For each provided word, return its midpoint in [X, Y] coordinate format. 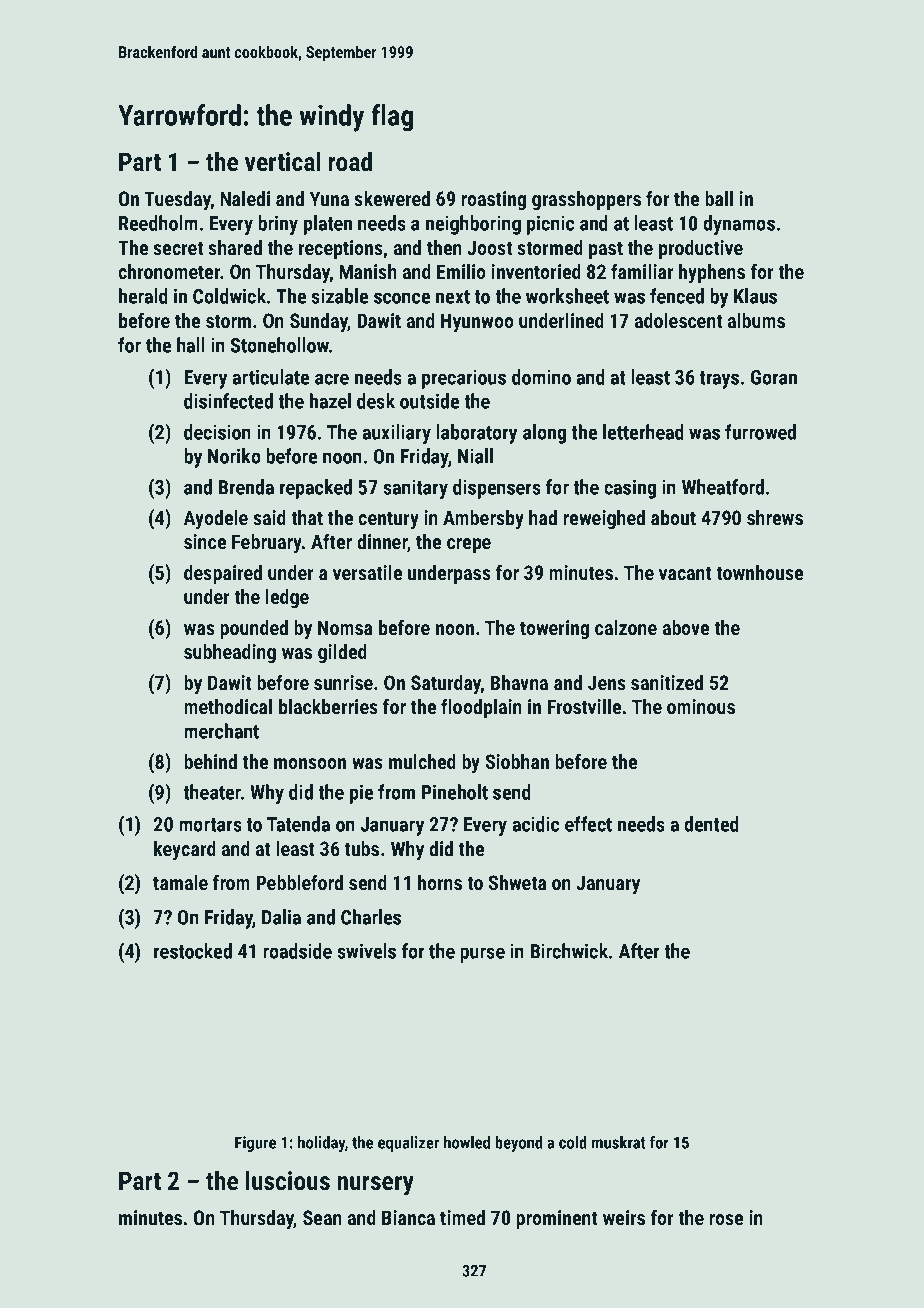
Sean [322, 1217]
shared [235, 247]
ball [719, 198]
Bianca [408, 1217]
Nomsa [345, 627]
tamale [180, 882]
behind [210, 761]
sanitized [667, 682]
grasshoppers [586, 200]
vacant [685, 573]
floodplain [481, 708]
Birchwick [569, 951]
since [205, 541]
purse [482, 955]
